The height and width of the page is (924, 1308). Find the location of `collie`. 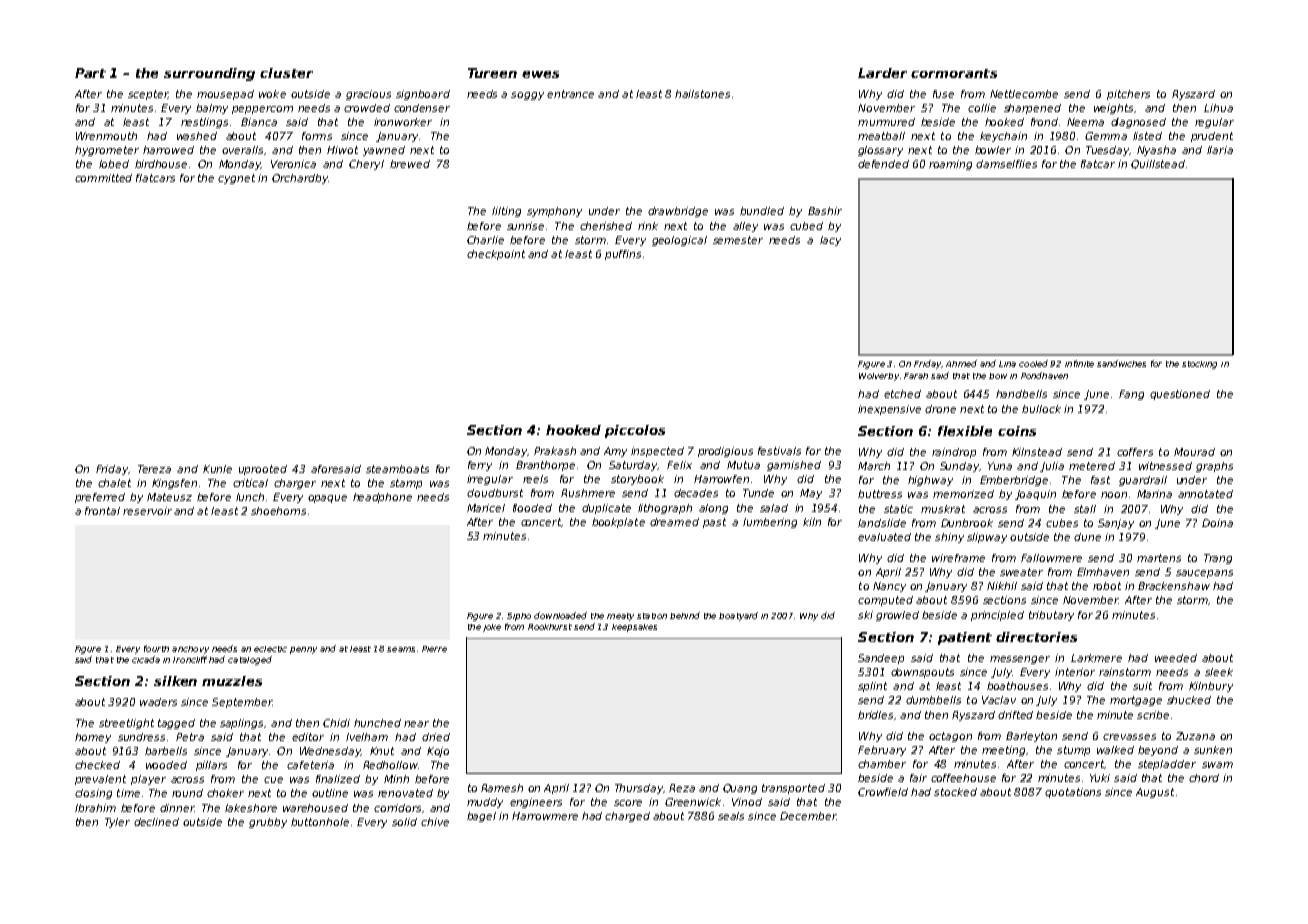

collie is located at coordinates (982, 108).
